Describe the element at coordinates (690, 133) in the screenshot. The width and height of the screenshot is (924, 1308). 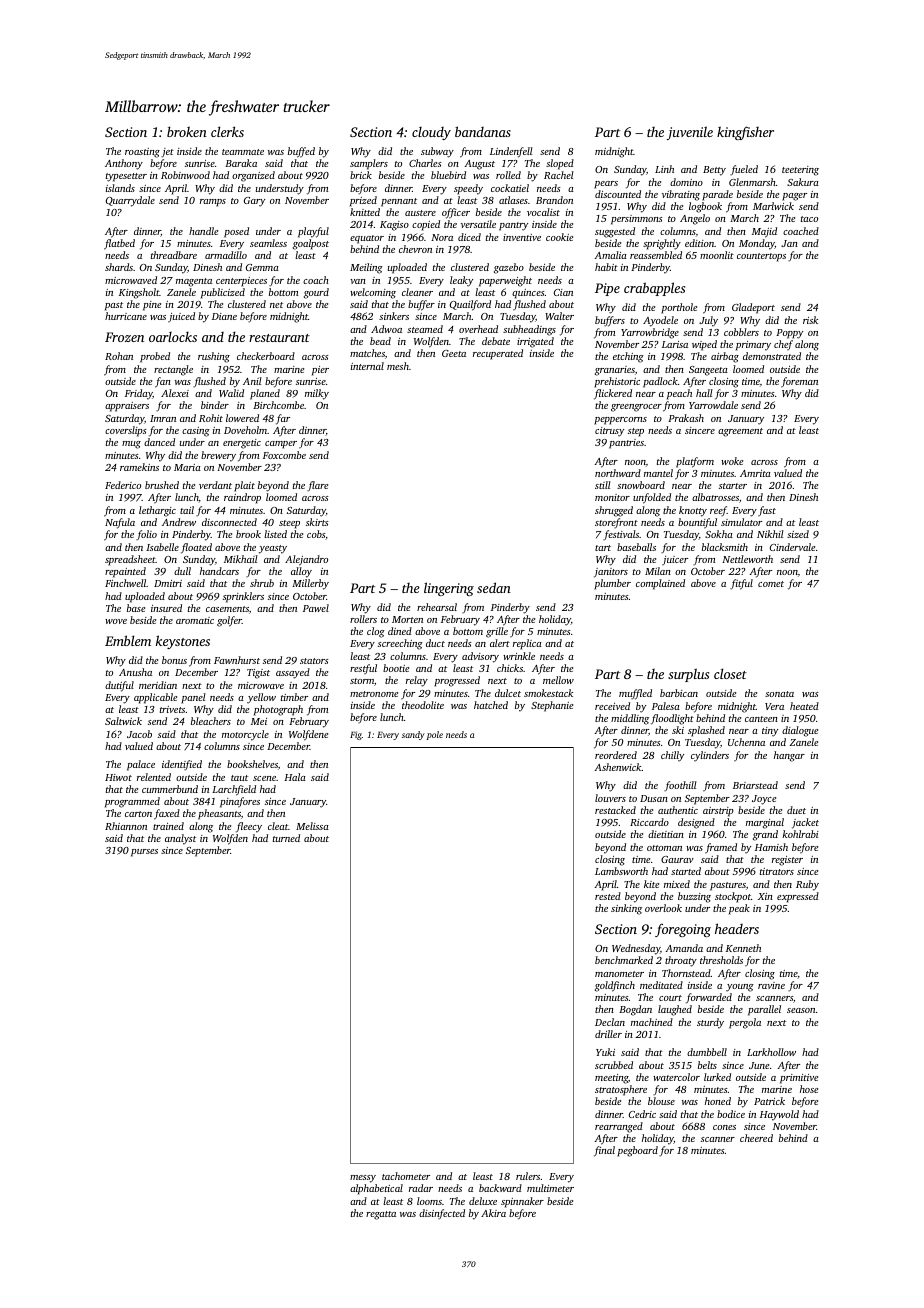
I see `juvenile` at that location.
